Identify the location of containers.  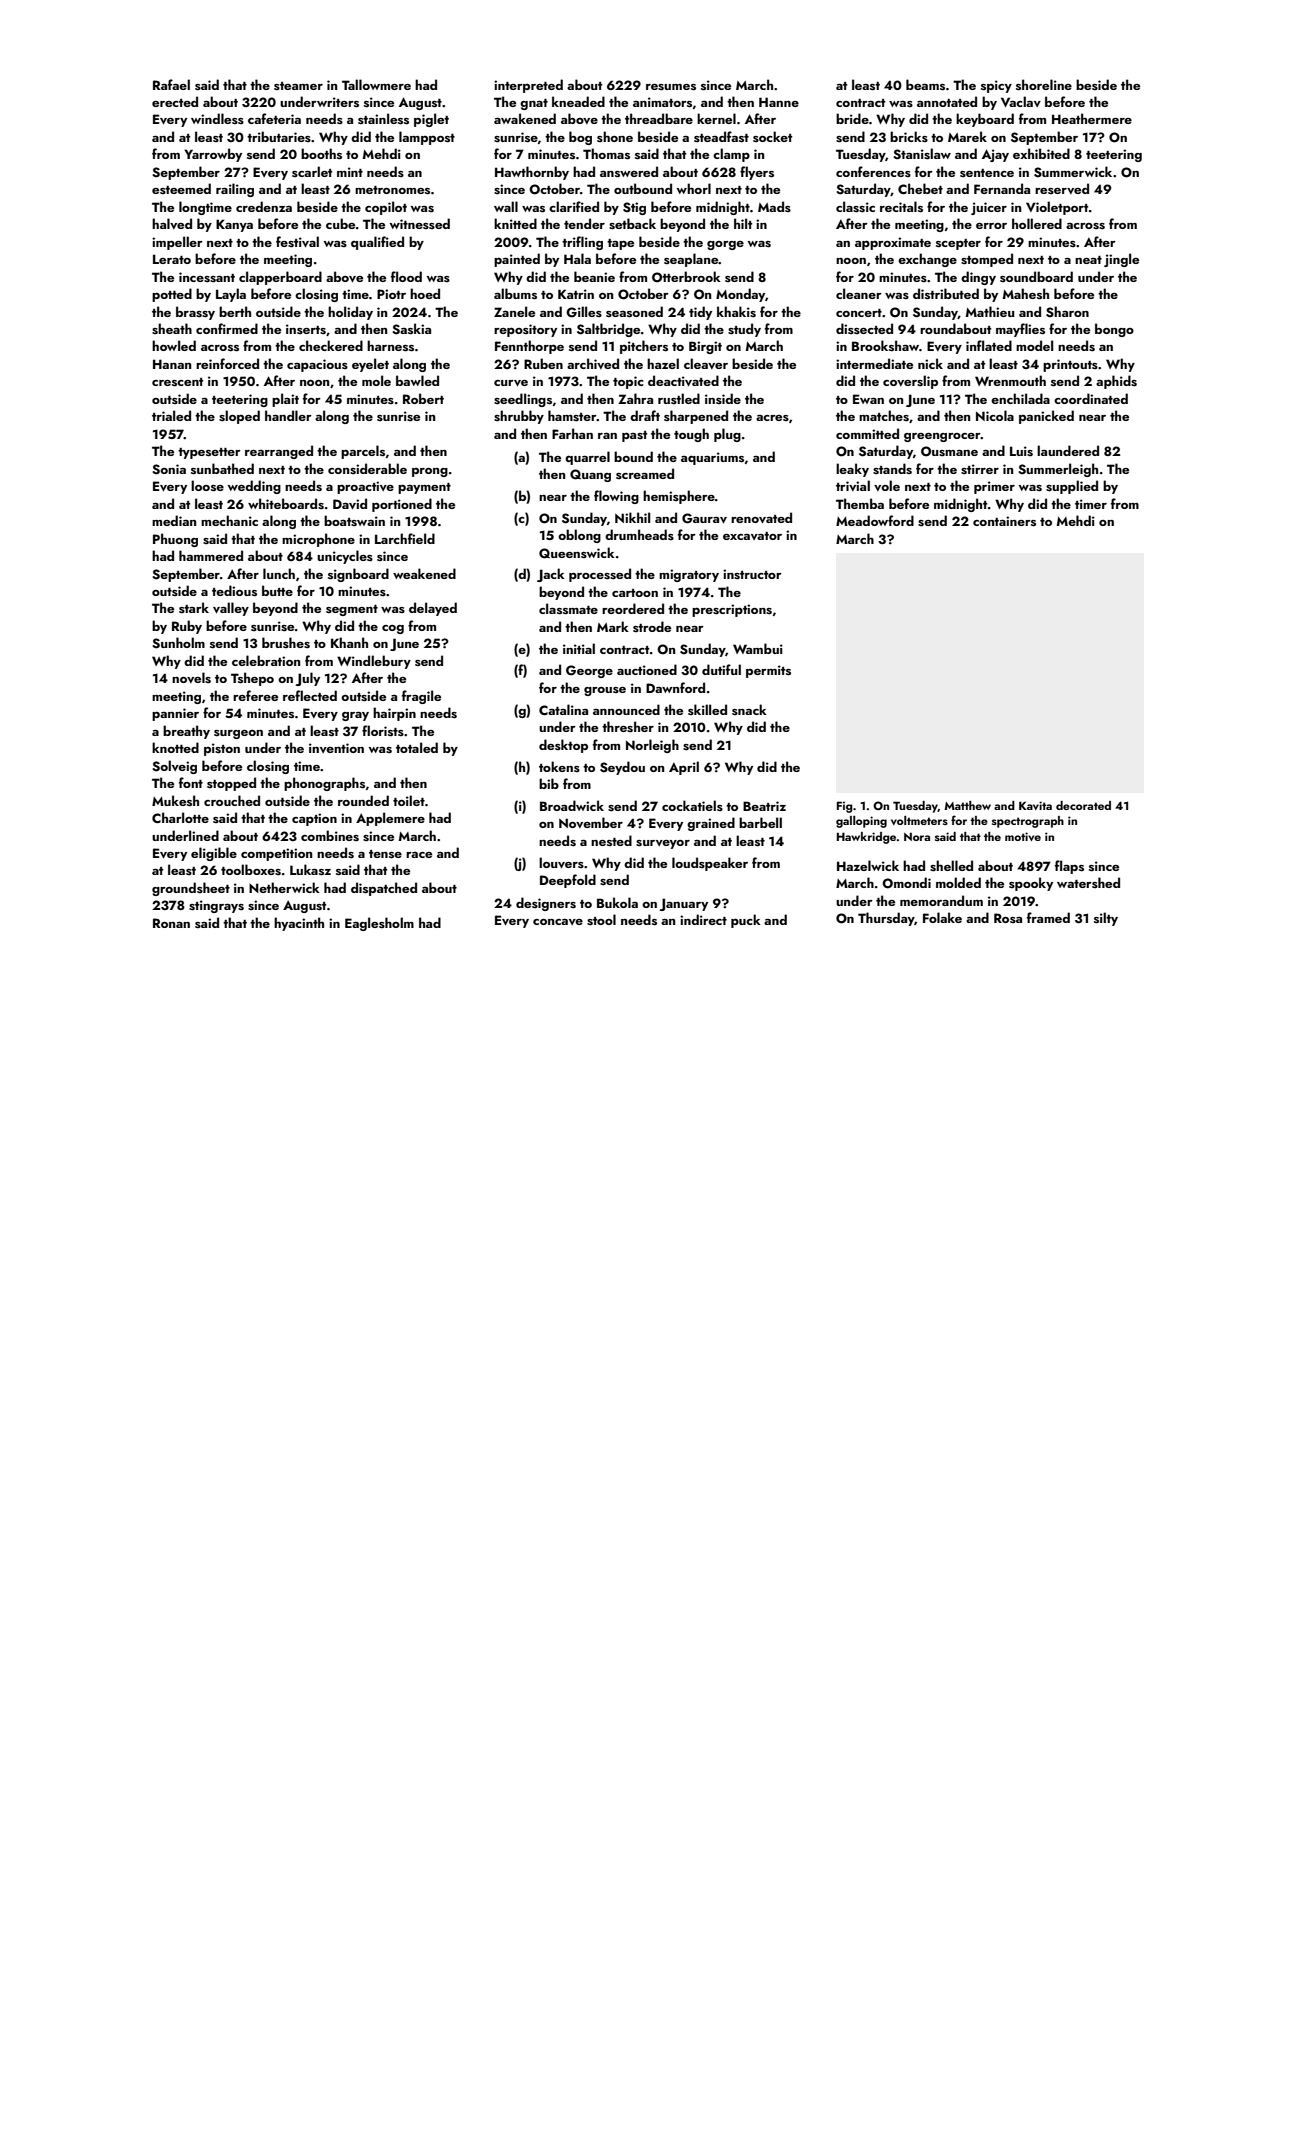
(1004, 521).
